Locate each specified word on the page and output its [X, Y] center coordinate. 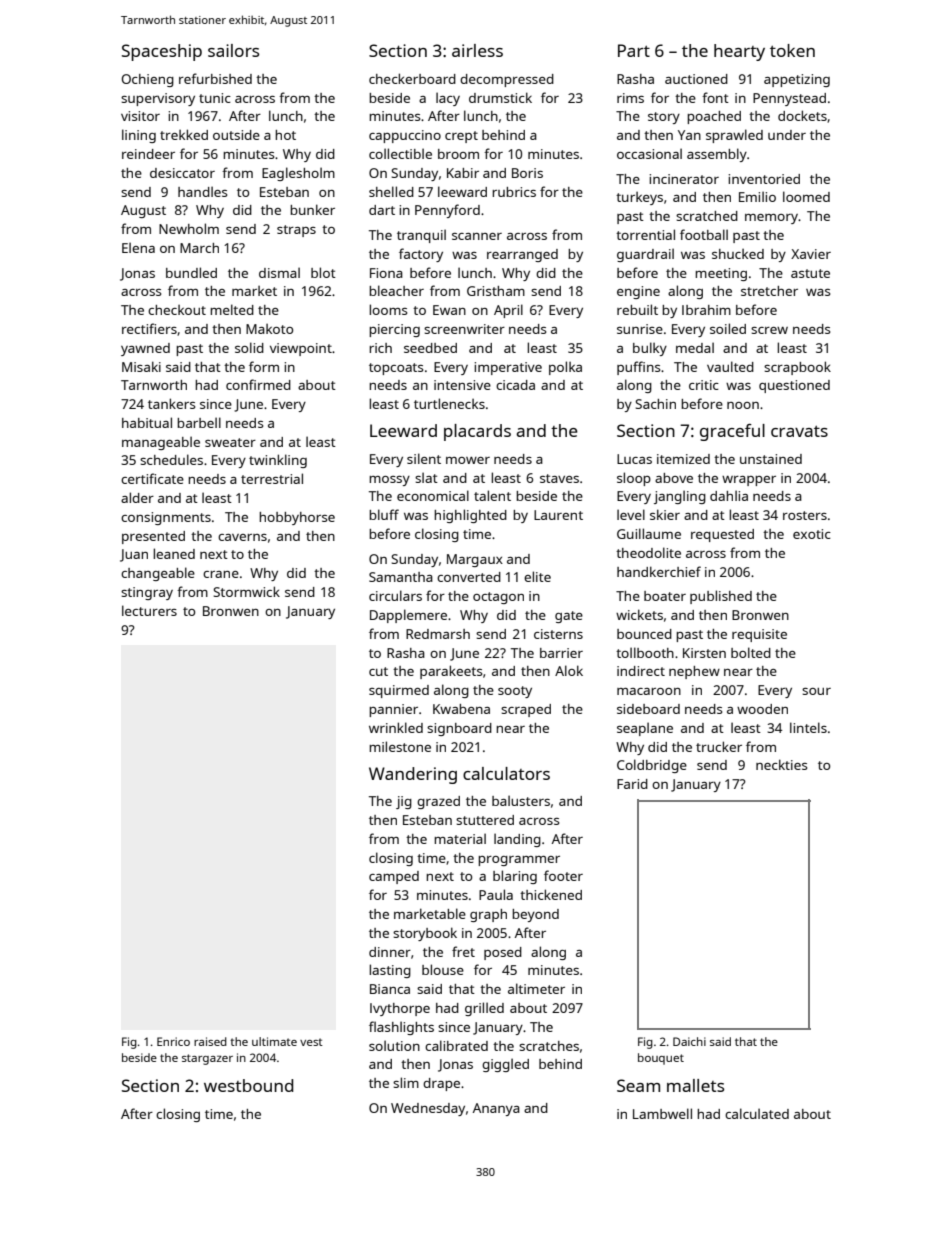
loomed [806, 196]
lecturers [149, 610]
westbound [248, 1085]
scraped [526, 710]
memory [771, 219]
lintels [808, 727]
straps [296, 231]
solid [249, 347]
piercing [394, 330]
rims [630, 98]
